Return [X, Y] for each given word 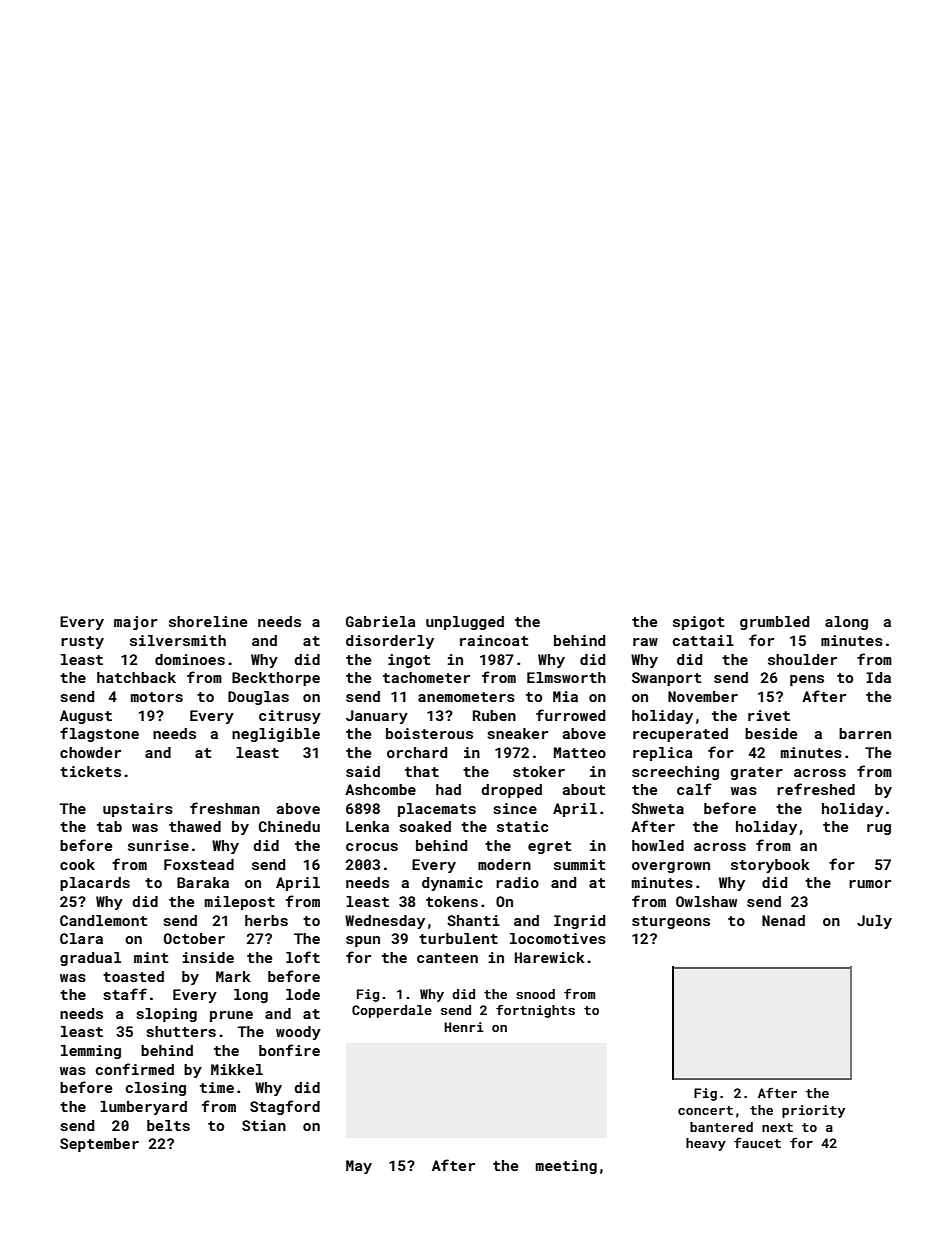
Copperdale [392, 1011]
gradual [90, 959]
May [359, 1167]
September [99, 1145]
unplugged [465, 623]
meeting [566, 1167]
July [874, 922]
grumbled [774, 623]
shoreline [208, 621]
